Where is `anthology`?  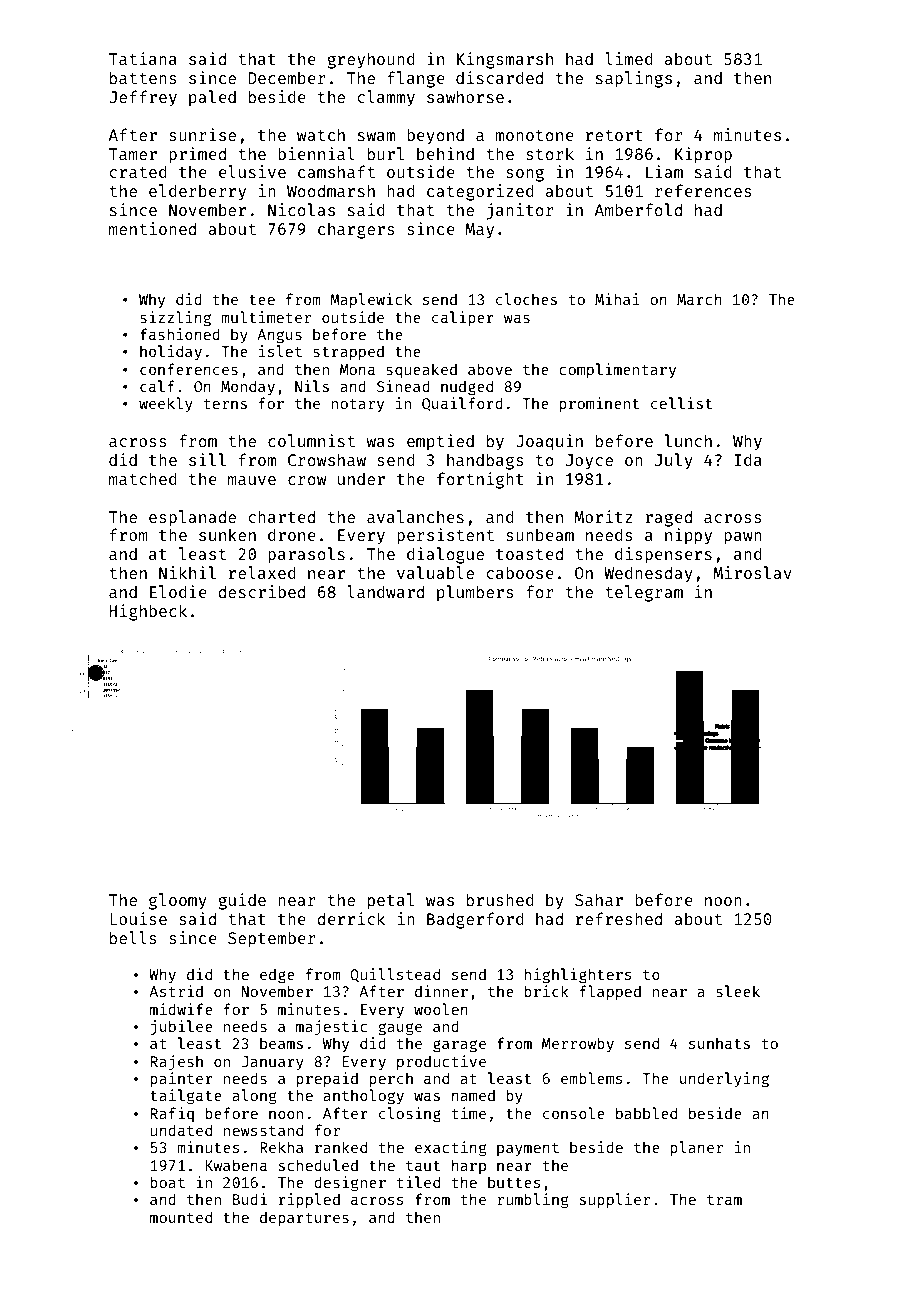 anthology is located at coordinates (363, 1097).
